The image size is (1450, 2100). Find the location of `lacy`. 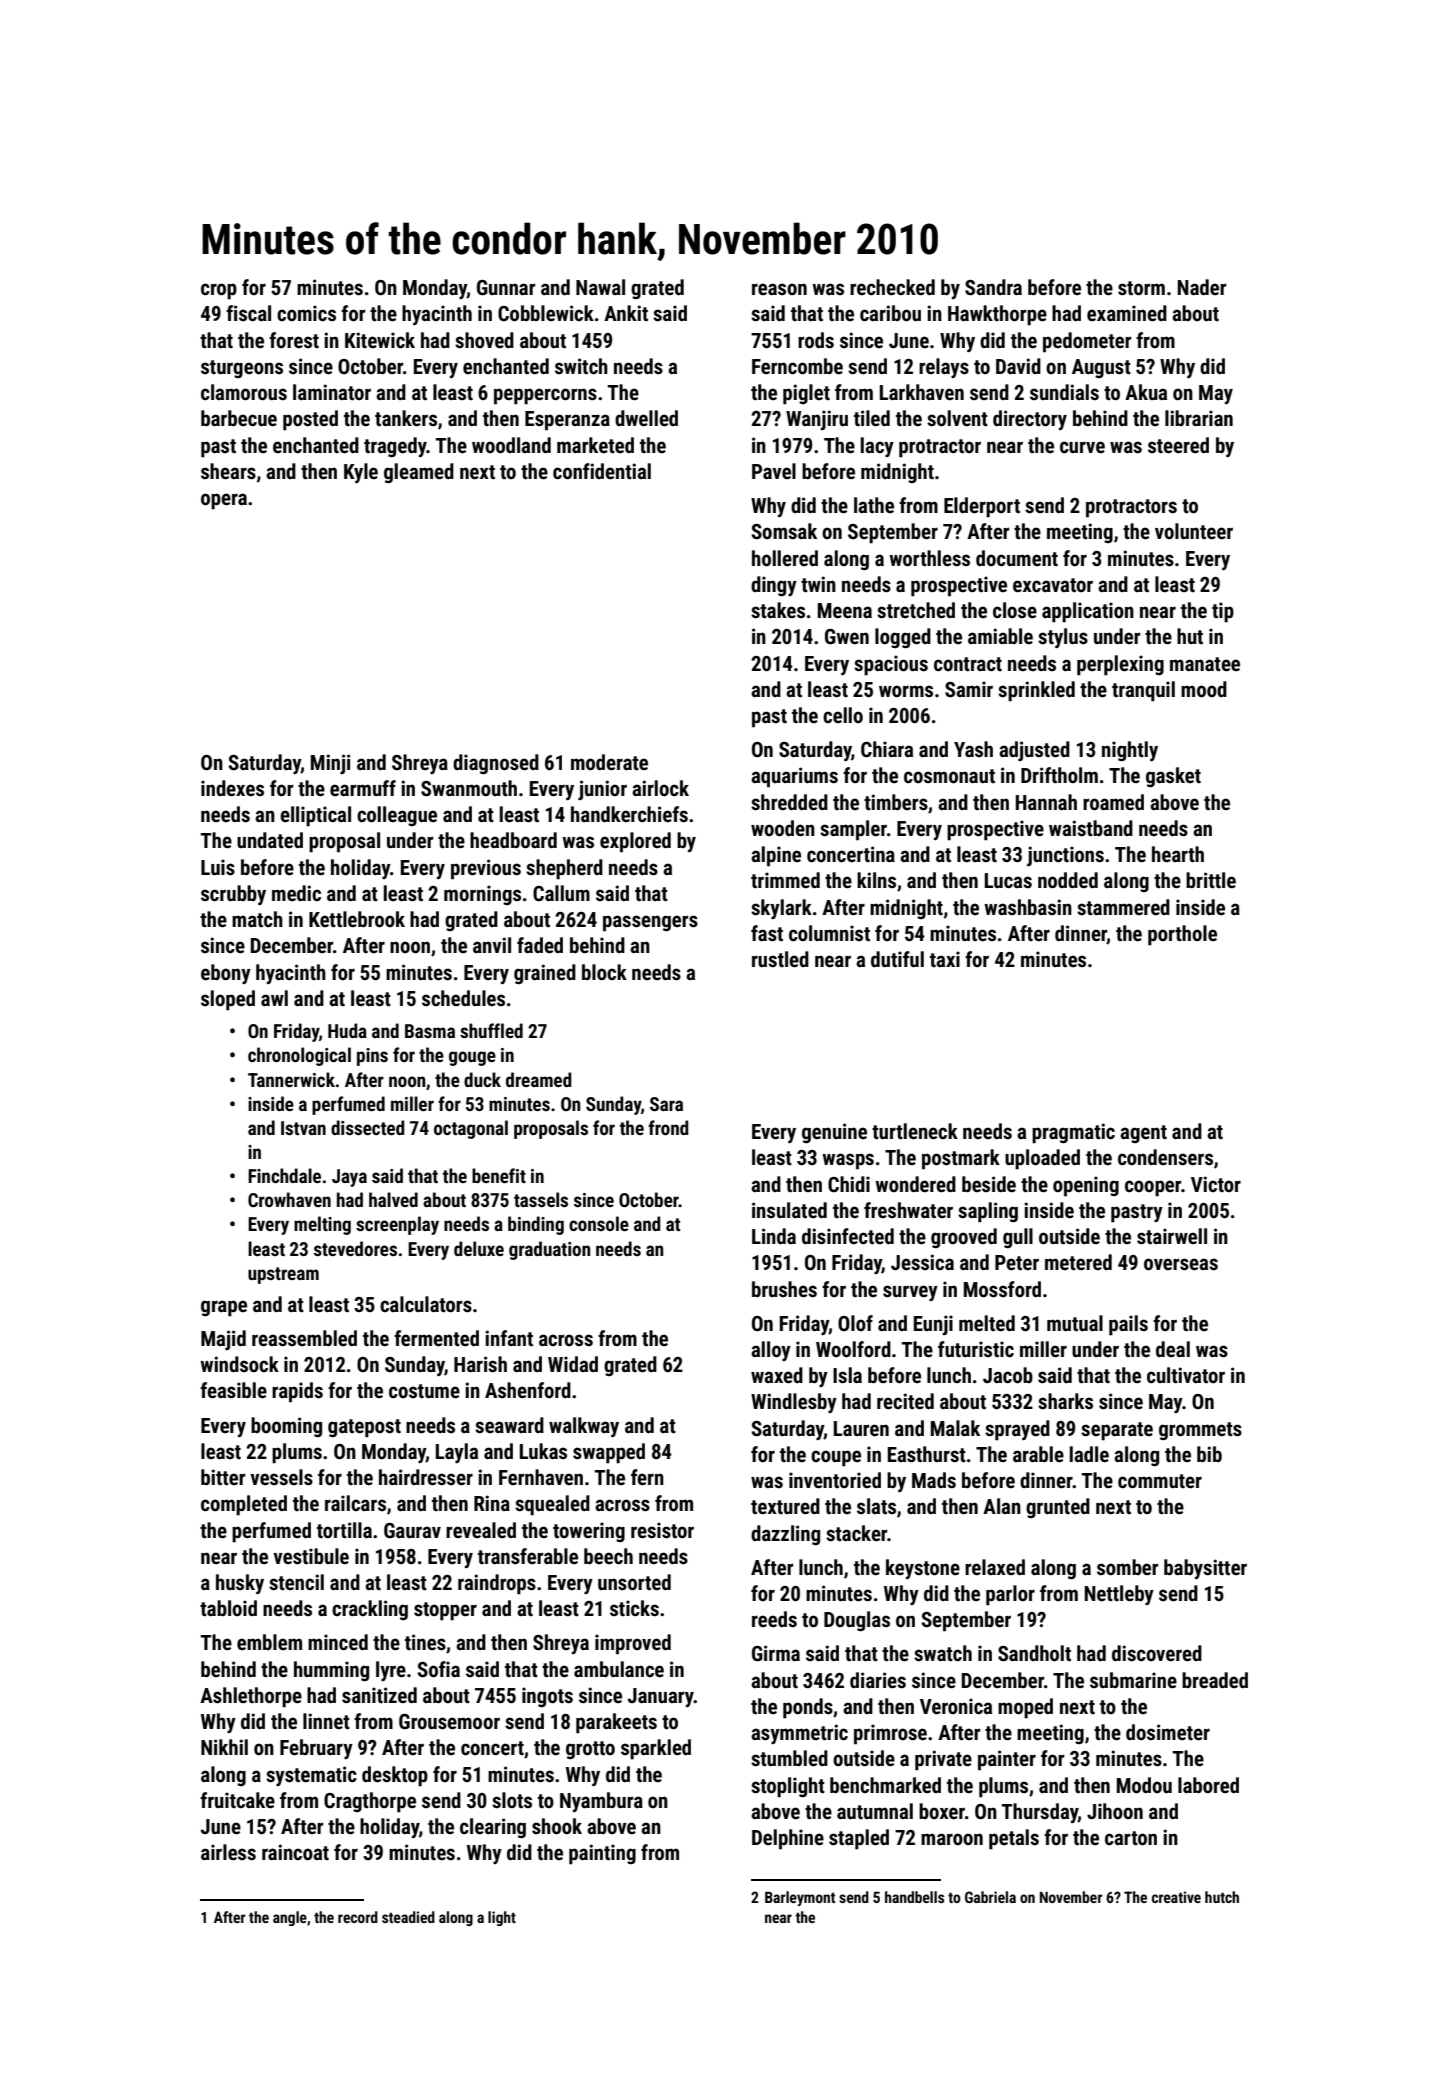

lacy is located at coordinates (877, 447).
